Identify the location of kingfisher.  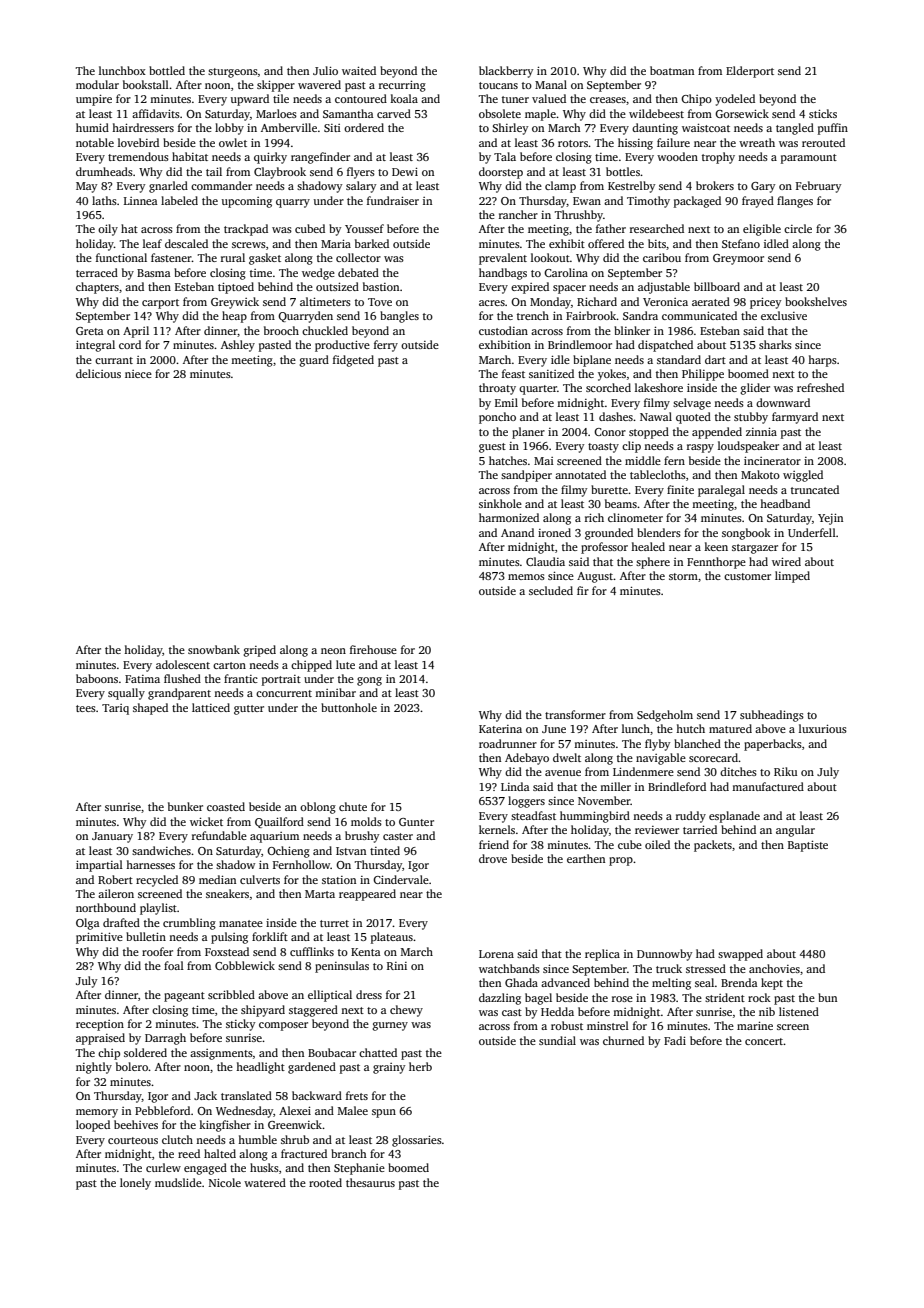
(225, 1126).
